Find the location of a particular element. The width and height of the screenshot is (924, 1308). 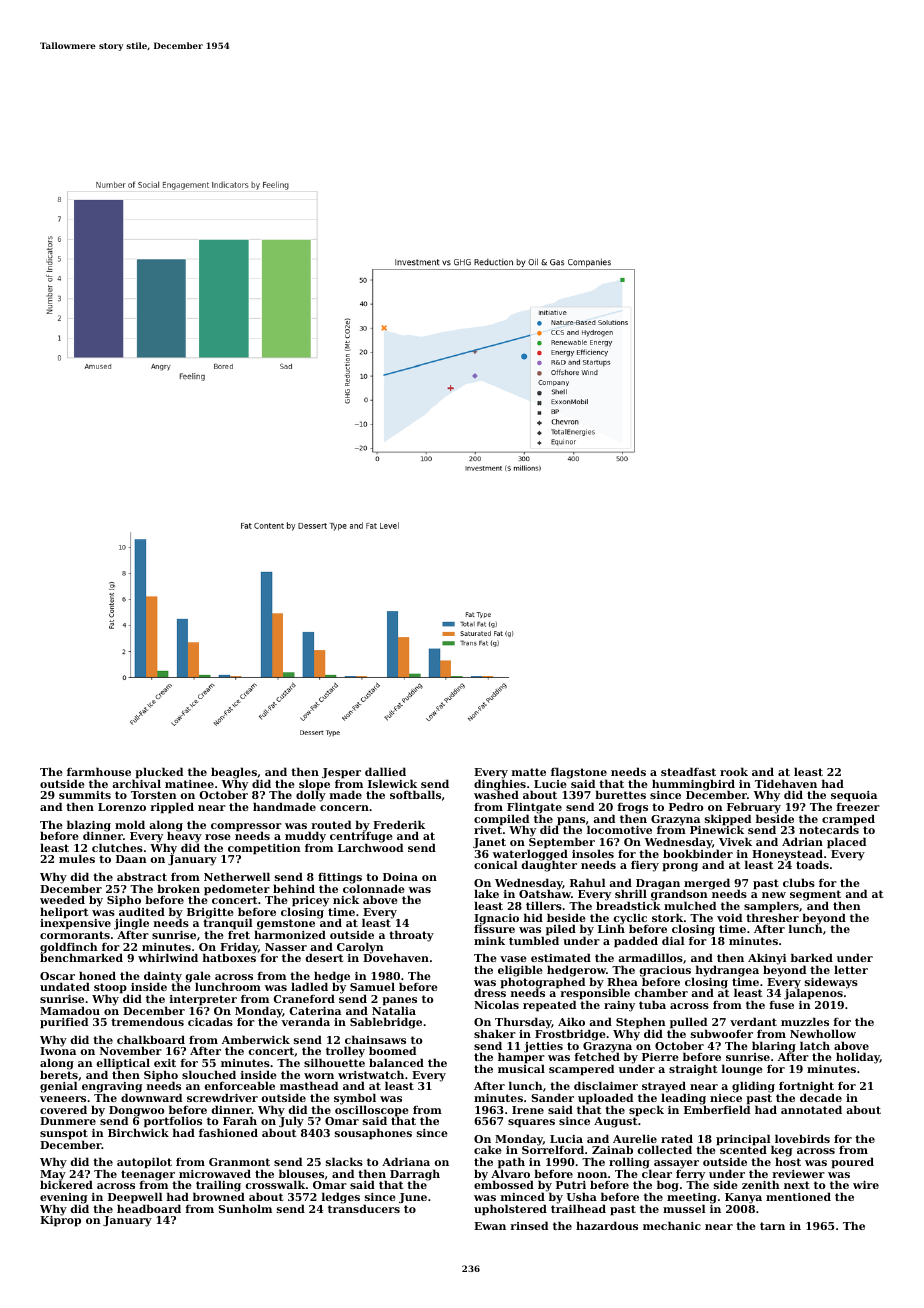

insoles is located at coordinates (593, 853).
